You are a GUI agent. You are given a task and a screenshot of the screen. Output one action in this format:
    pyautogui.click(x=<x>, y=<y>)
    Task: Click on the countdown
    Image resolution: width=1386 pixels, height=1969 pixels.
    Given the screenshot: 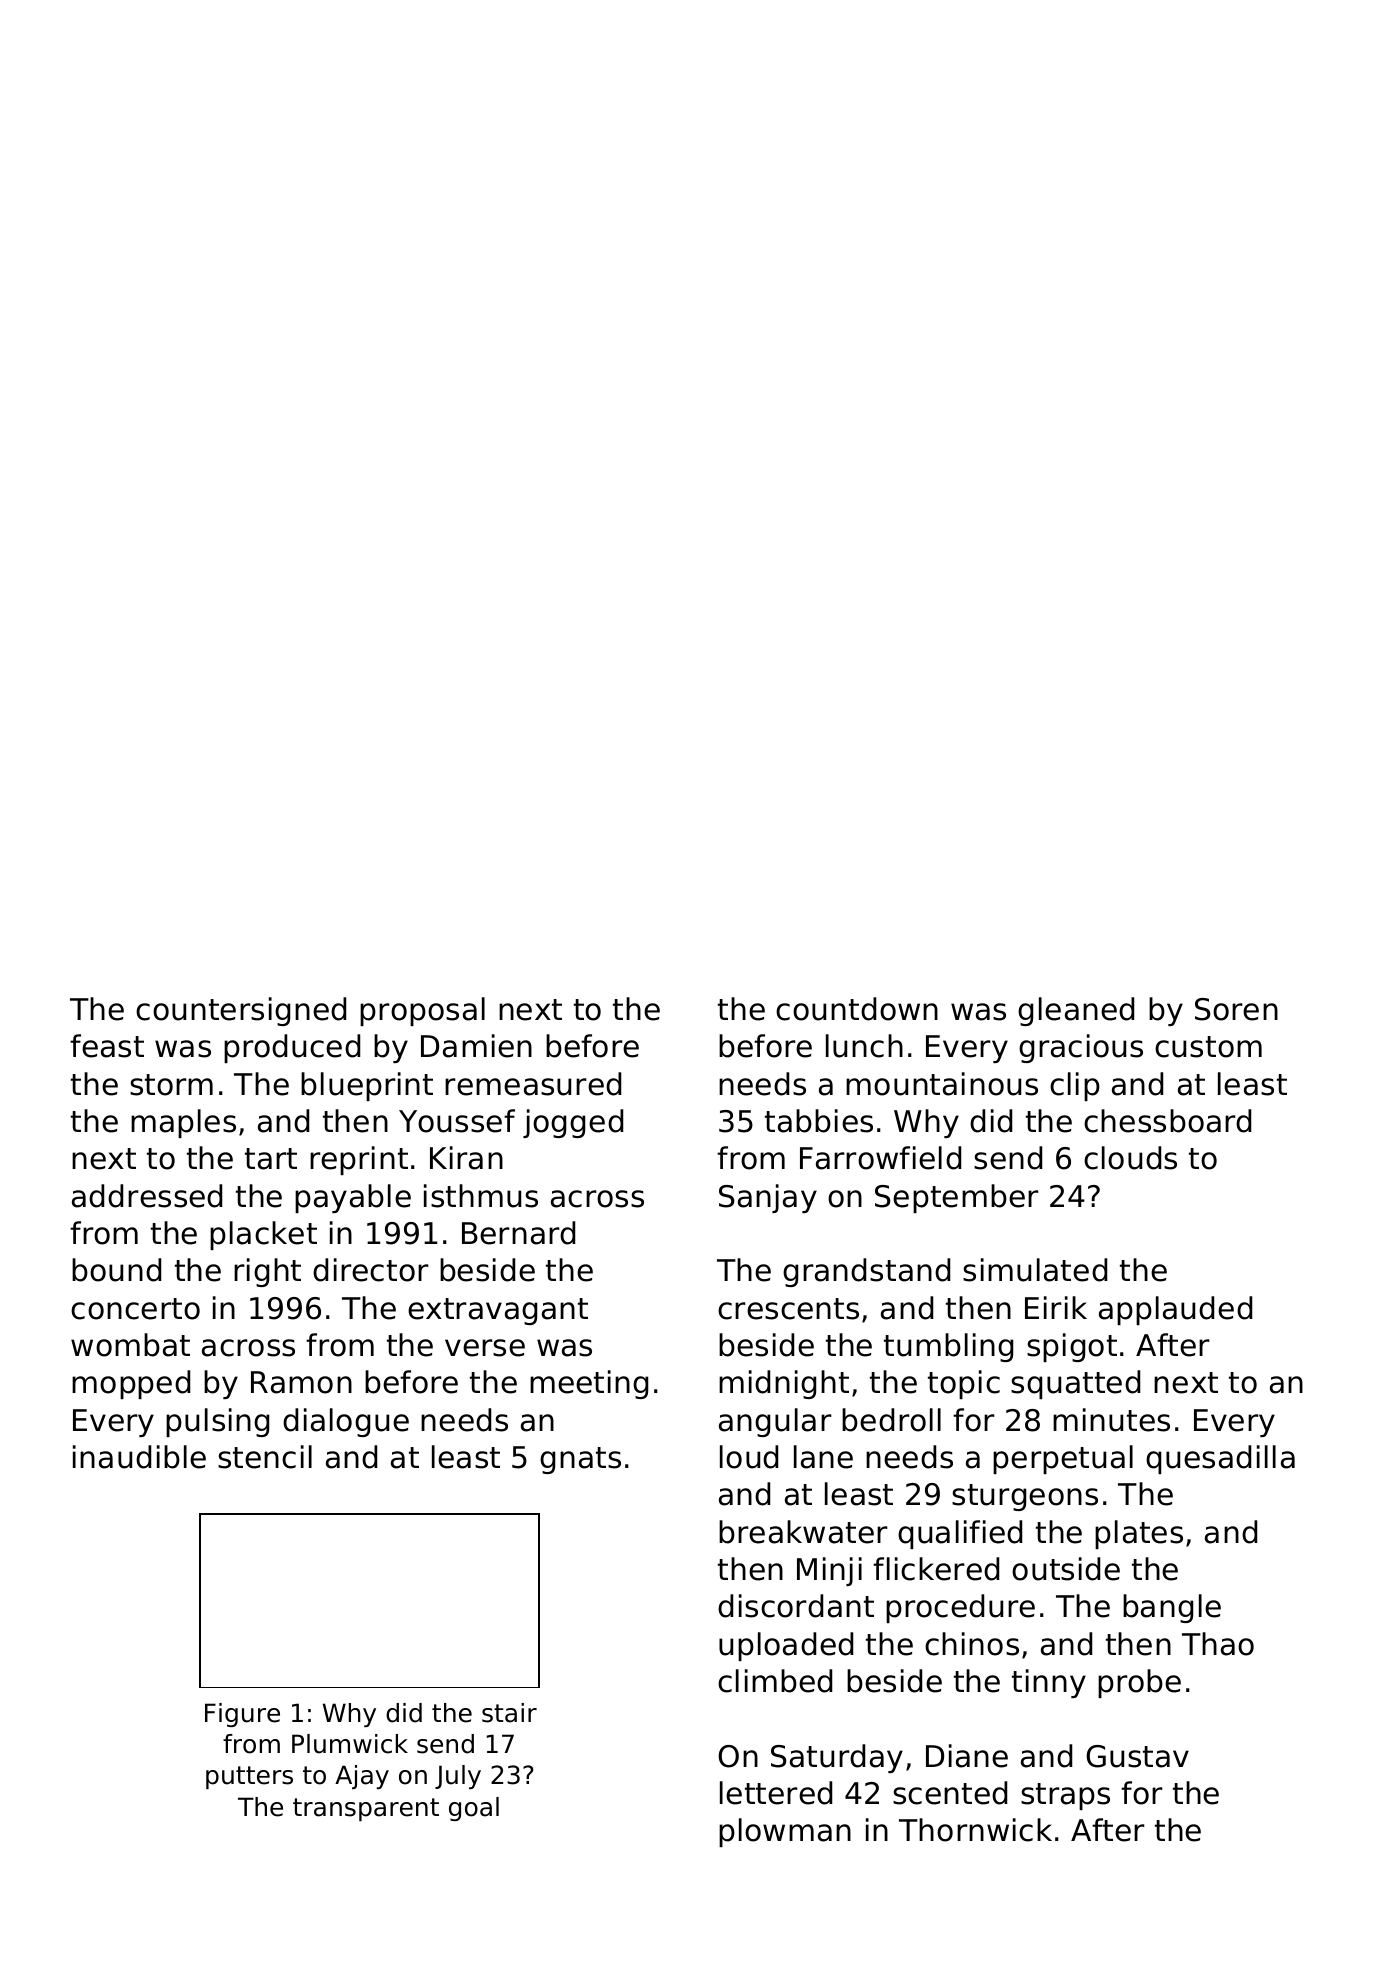 What is the action you would take?
    pyautogui.click(x=857, y=1009)
